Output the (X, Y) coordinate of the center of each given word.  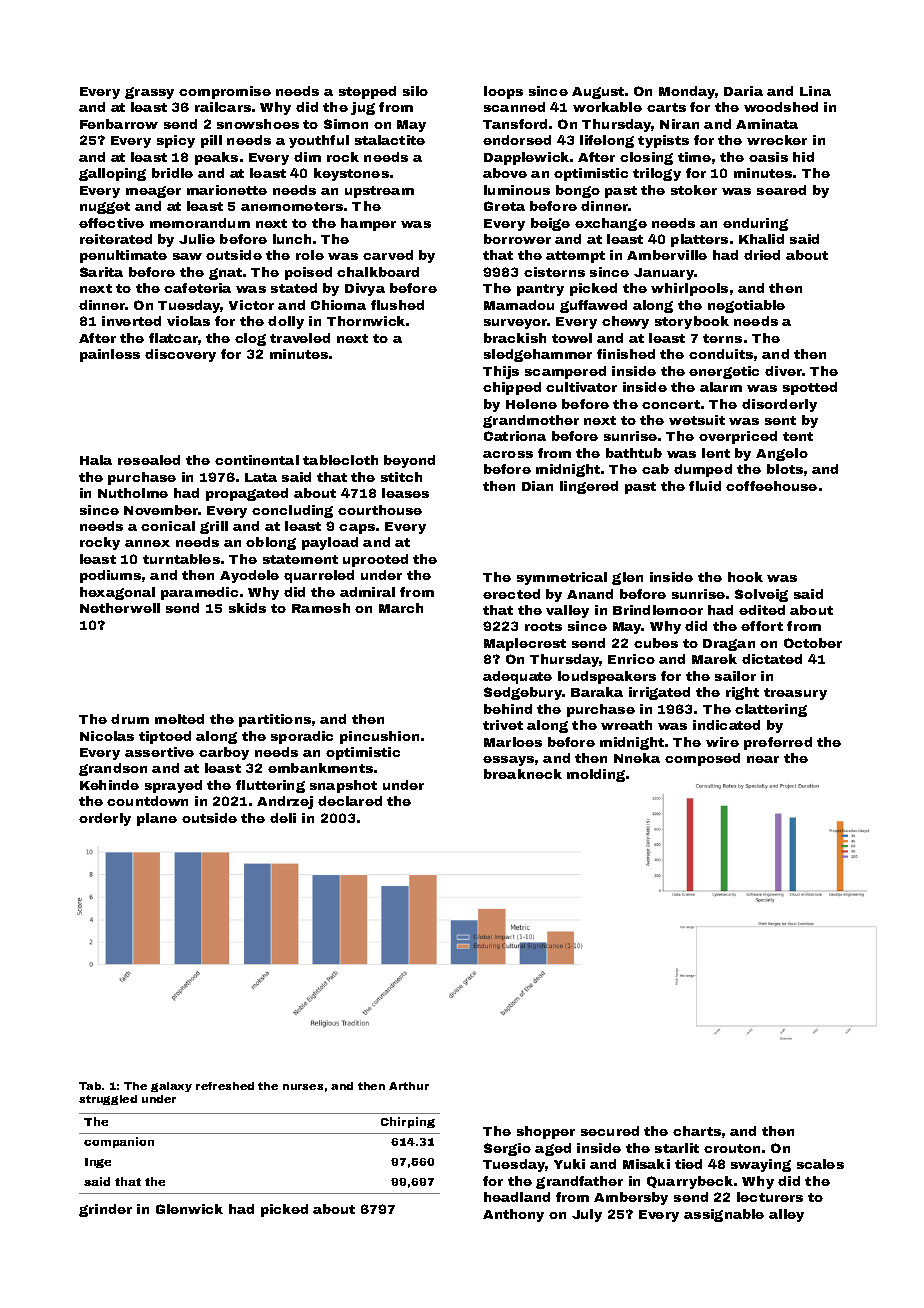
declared (350, 801)
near (763, 759)
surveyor (516, 324)
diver (783, 371)
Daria (743, 91)
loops (503, 92)
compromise (225, 92)
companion (119, 1142)
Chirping (408, 1122)
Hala (96, 460)
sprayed (173, 786)
